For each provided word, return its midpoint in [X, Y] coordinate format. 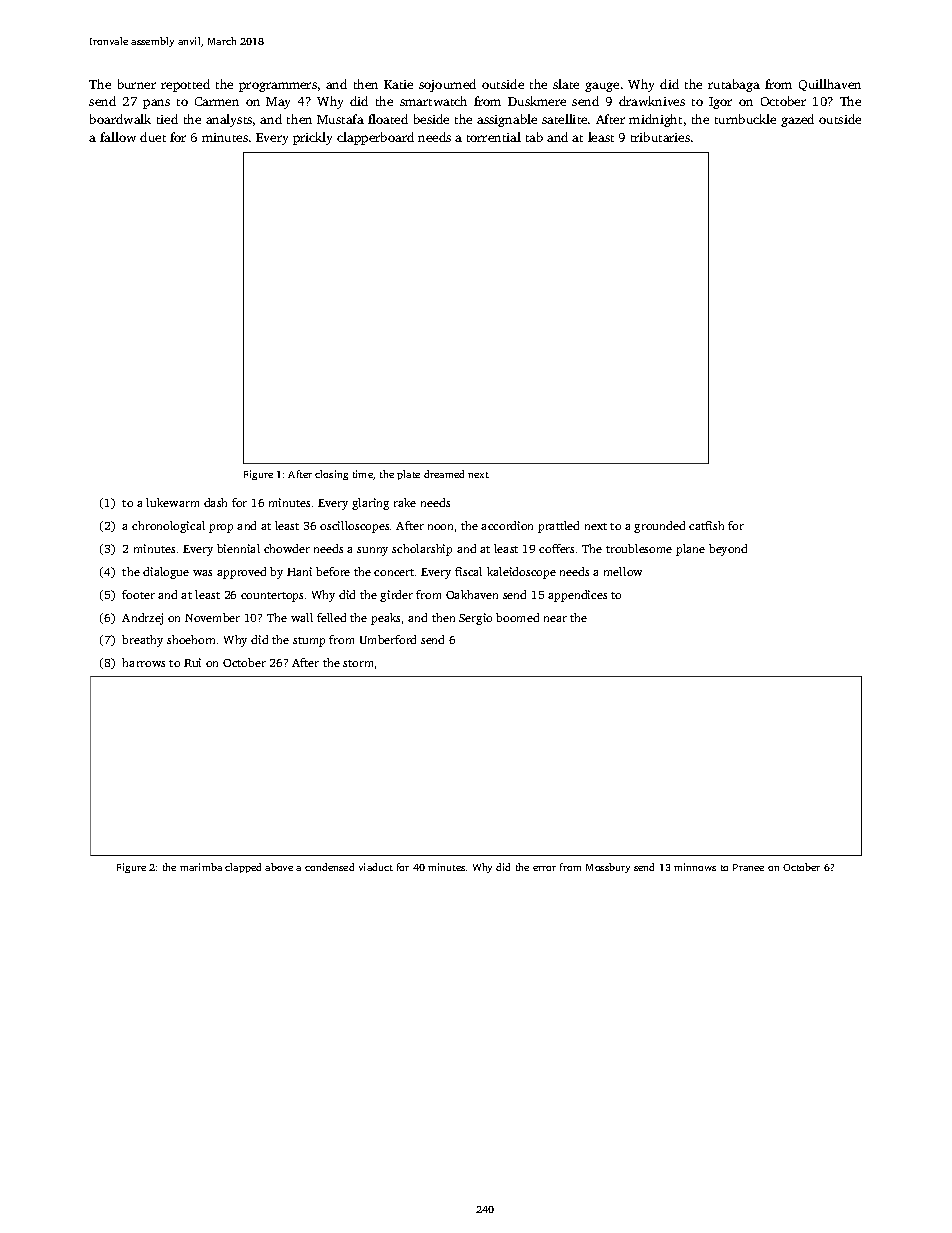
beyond [728, 550]
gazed [797, 120]
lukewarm [172, 502]
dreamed [444, 474]
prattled [558, 527]
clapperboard [375, 138]
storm [358, 663]
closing [331, 475]
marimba [201, 867]
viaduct [376, 867]
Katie [398, 84]
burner [137, 84]
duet [153, 137]
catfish [706, 525]
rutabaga [734, 85]
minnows [695, 867]
